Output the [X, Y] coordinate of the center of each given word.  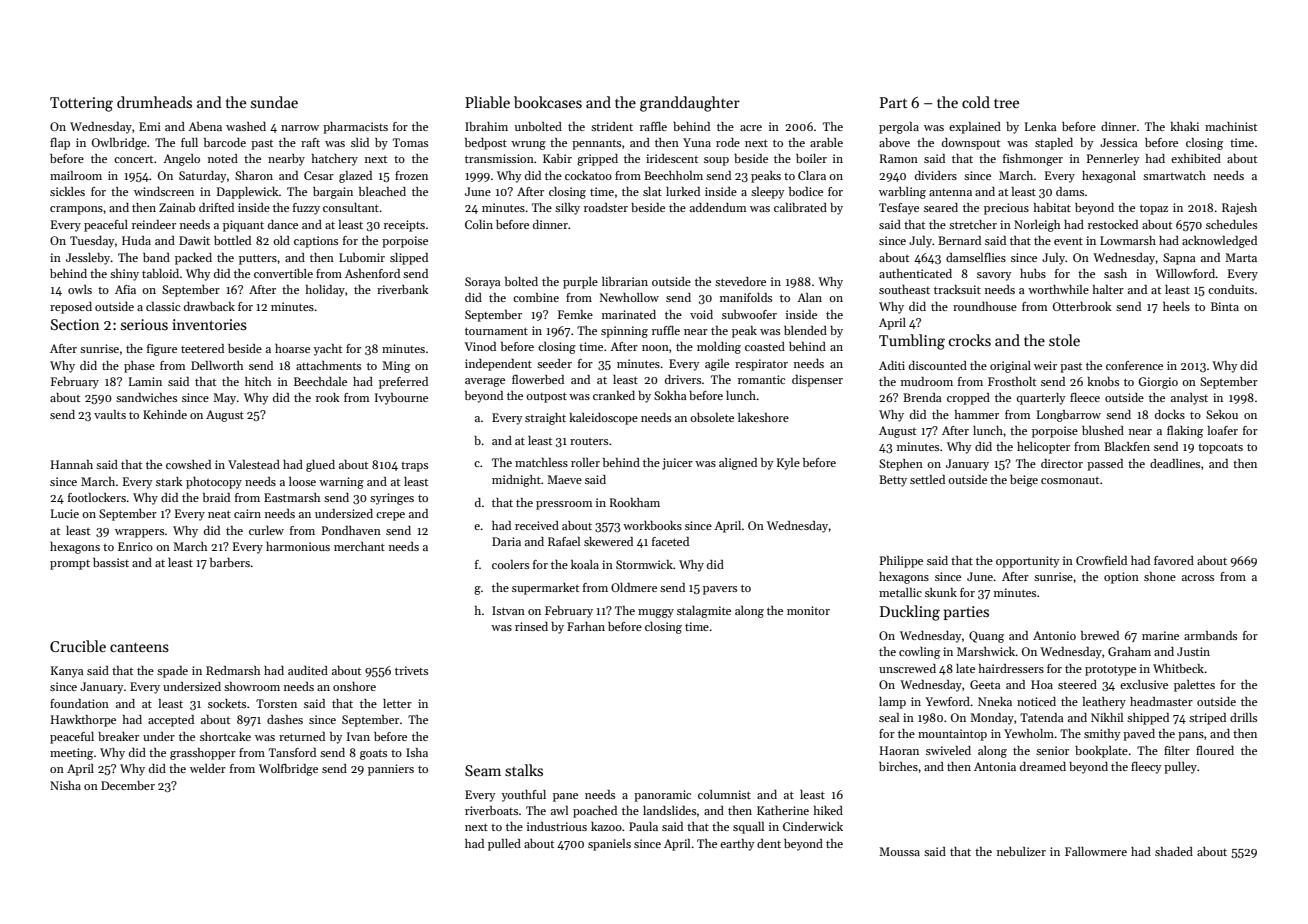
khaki [1184, 126]
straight [545, 419]
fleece [1085, 397]
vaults [110, 414]
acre [751, 128]
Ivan [358, 736]
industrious [557, 826]
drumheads [154, 102]
